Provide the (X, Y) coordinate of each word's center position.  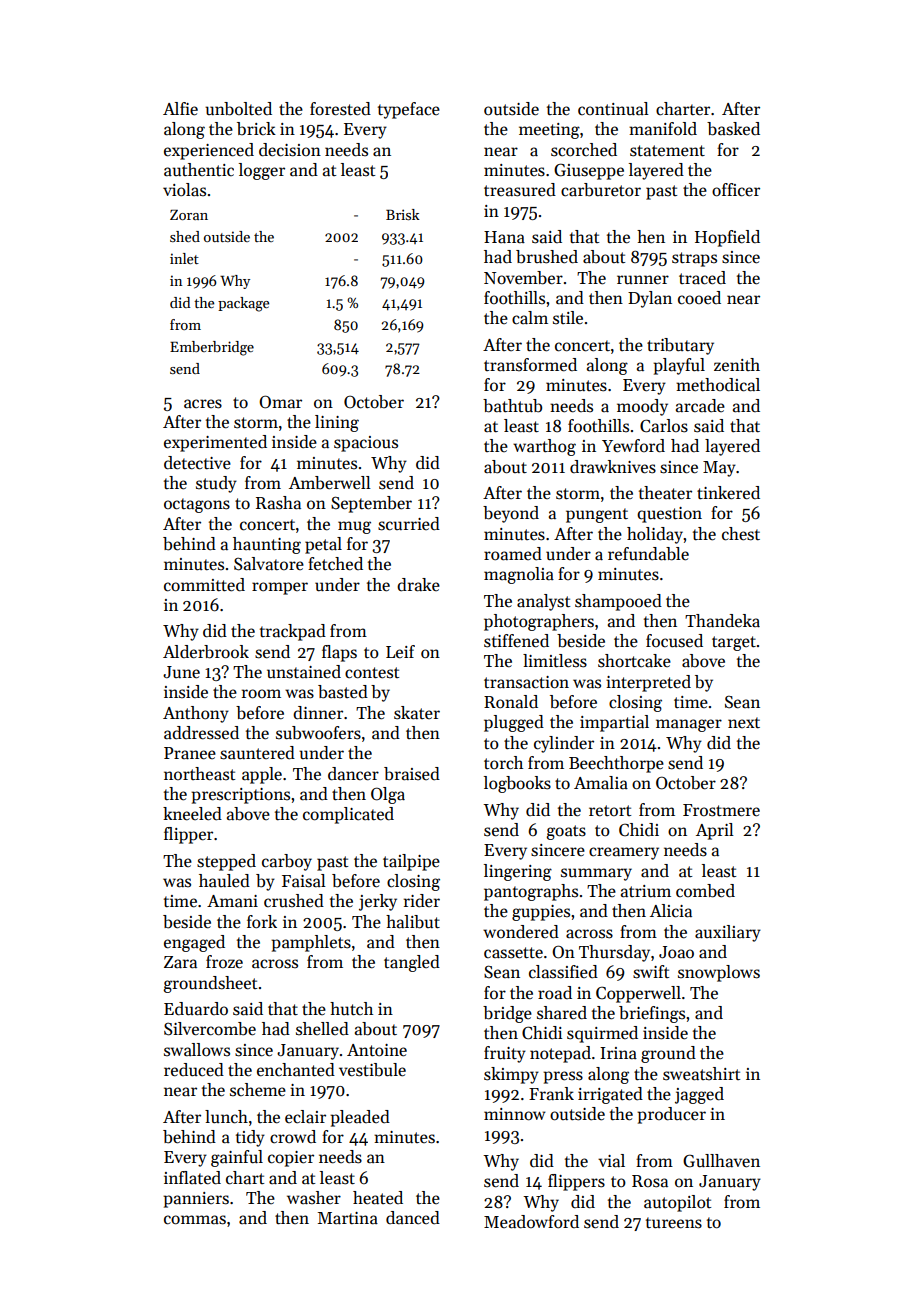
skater (417, 713)
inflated (192, 1178)
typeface (409, 110)
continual (613, 109)
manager (689, 725)
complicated (348, 815)
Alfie (180, 109)
